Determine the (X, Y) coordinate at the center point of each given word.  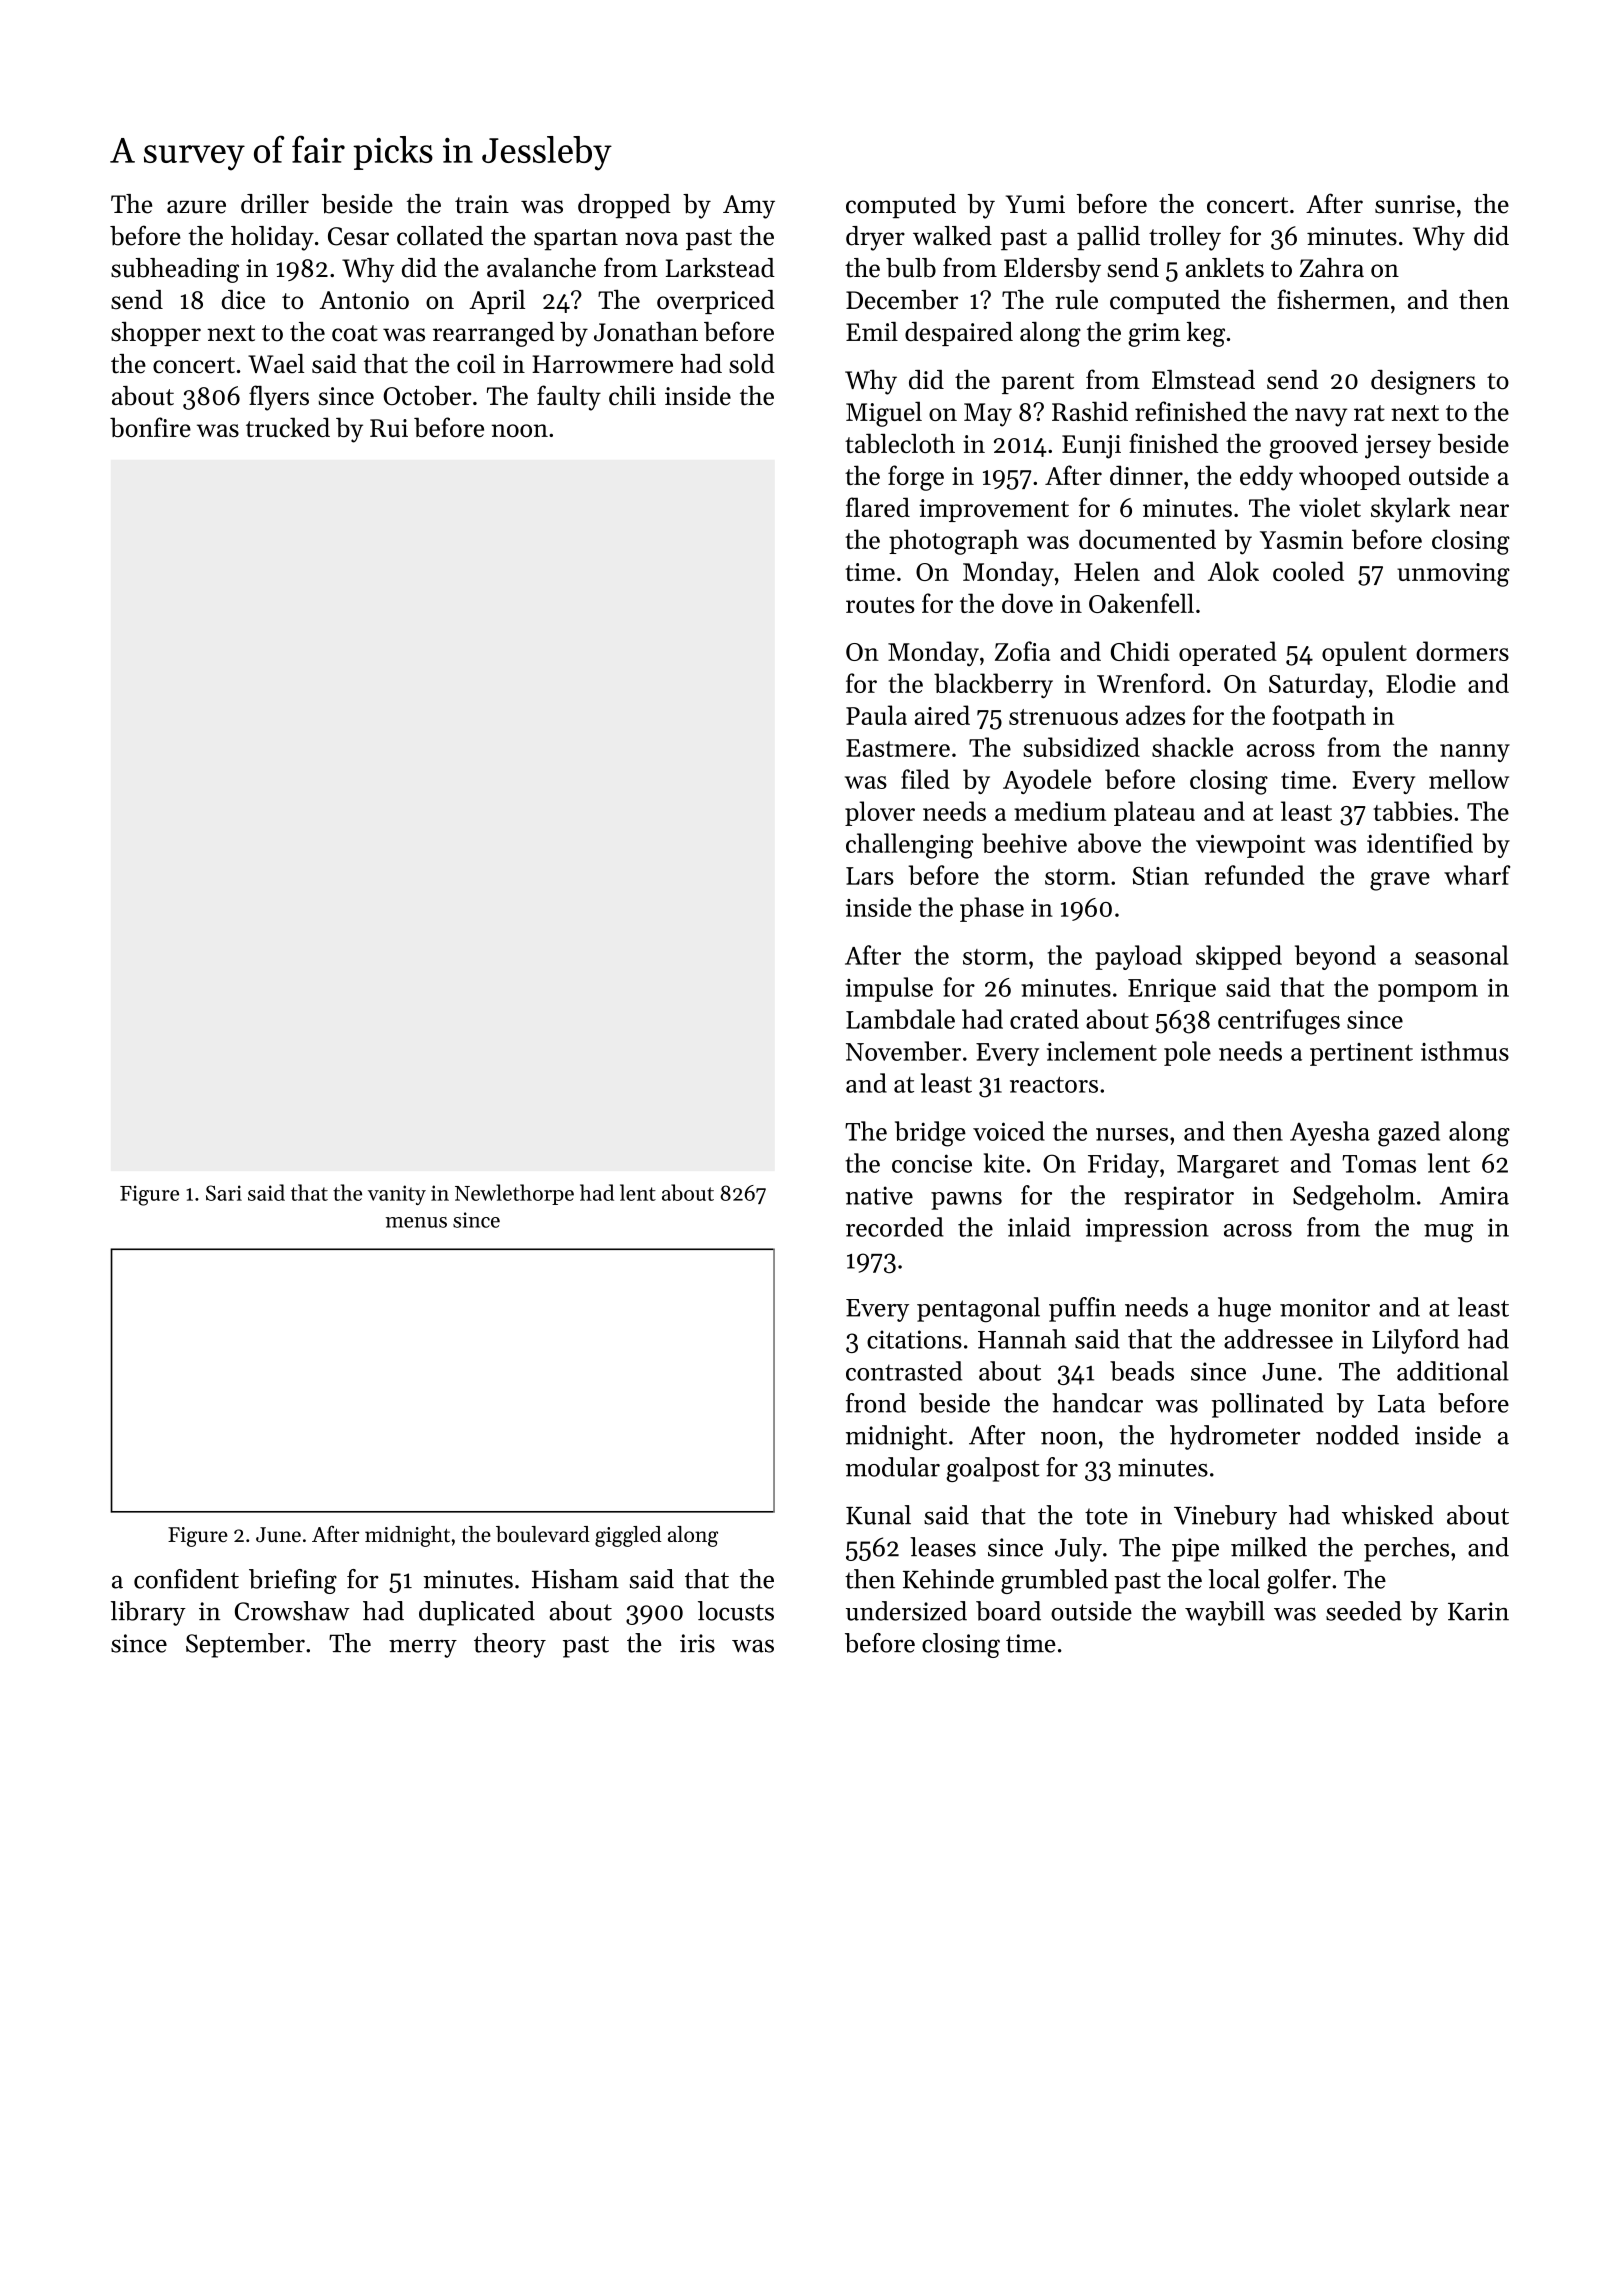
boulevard (543, 1534)
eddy (1266, 478)
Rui (389, 428)
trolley (1185, 238)
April (497, 302)
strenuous (1063, 717)
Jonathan (646, 332)
